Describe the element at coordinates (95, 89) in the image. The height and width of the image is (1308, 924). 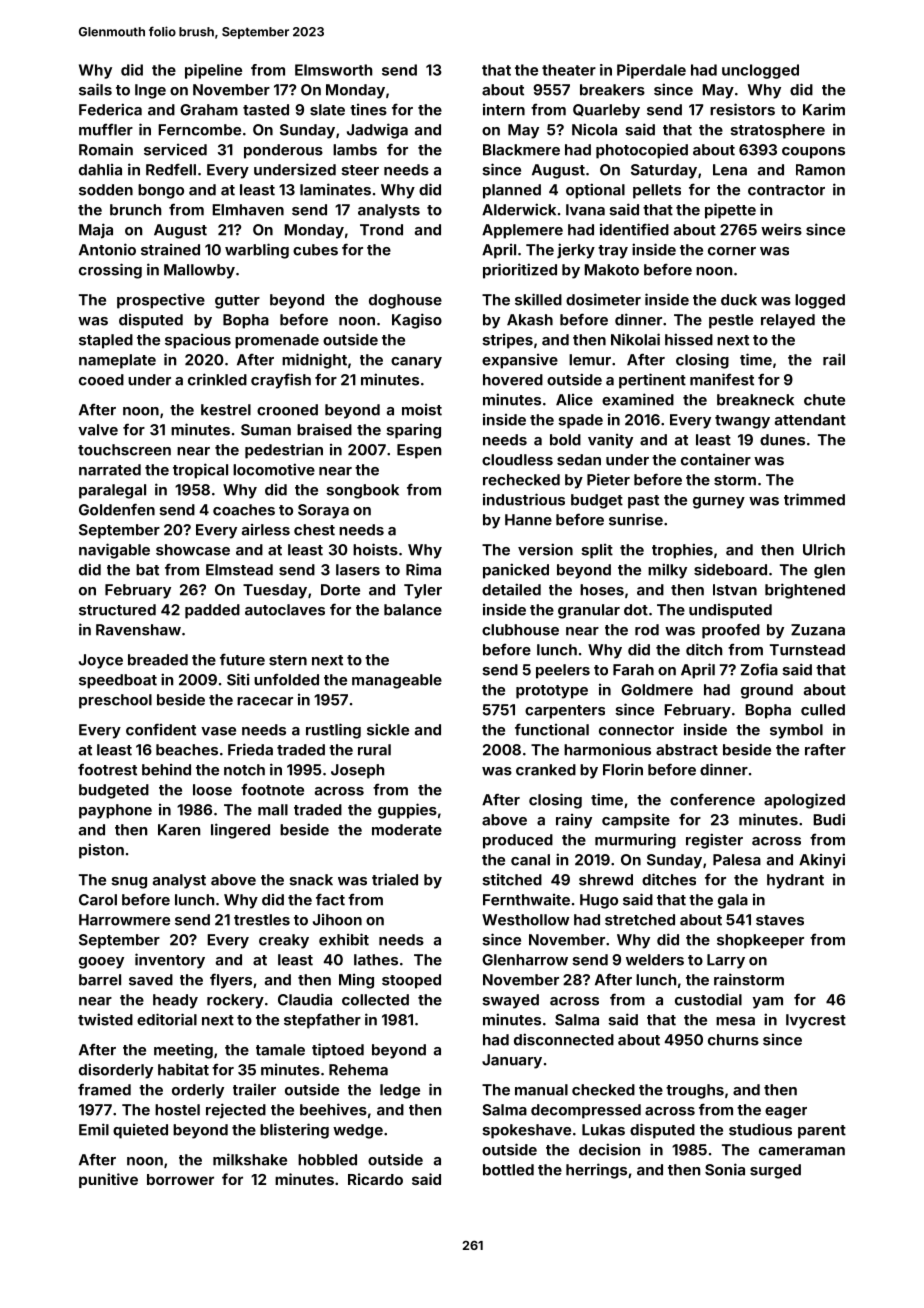
I see `sails` at that location.
